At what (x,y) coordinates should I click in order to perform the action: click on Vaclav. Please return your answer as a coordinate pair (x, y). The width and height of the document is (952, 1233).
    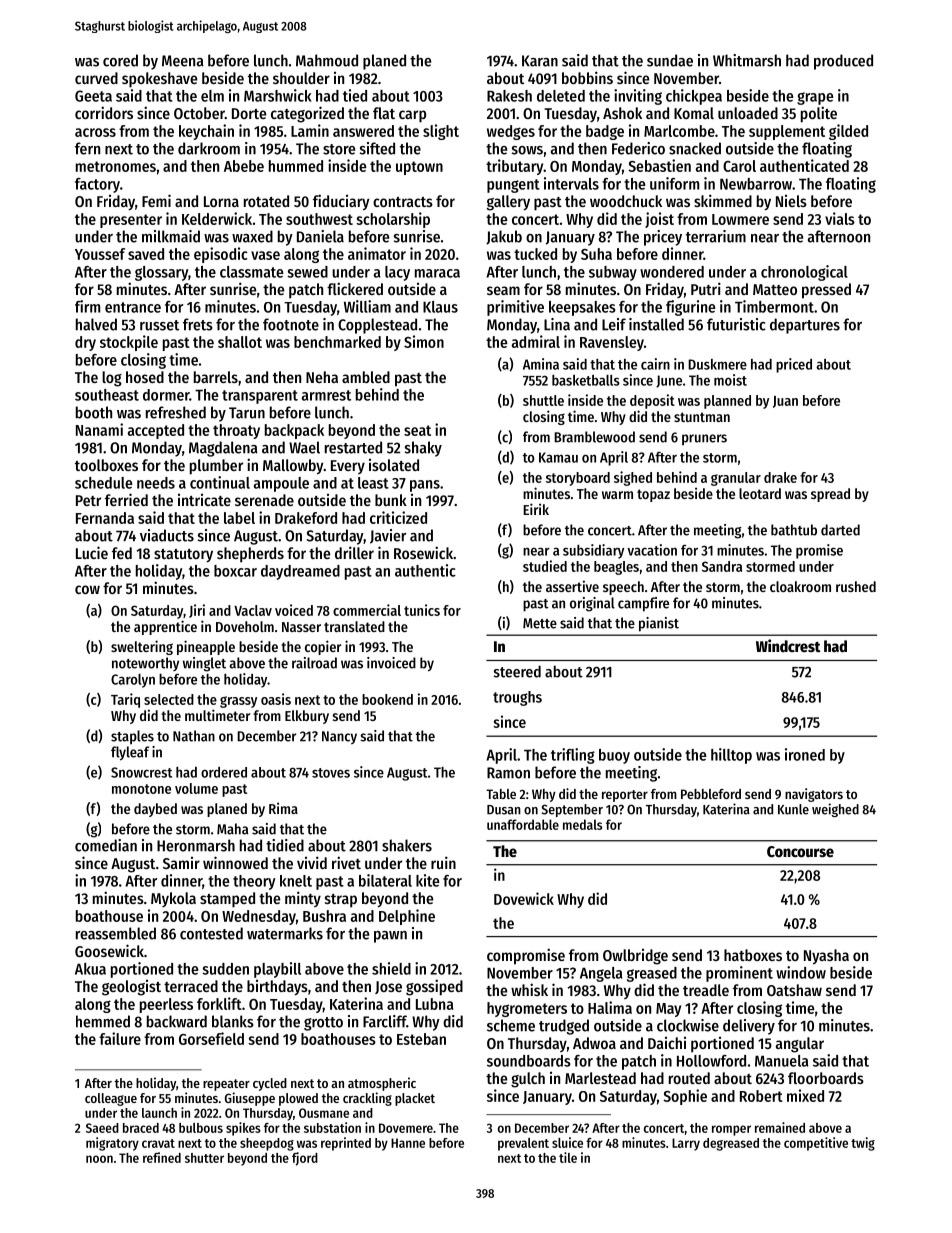
    Looking at the image, I should click on (253, 610).
